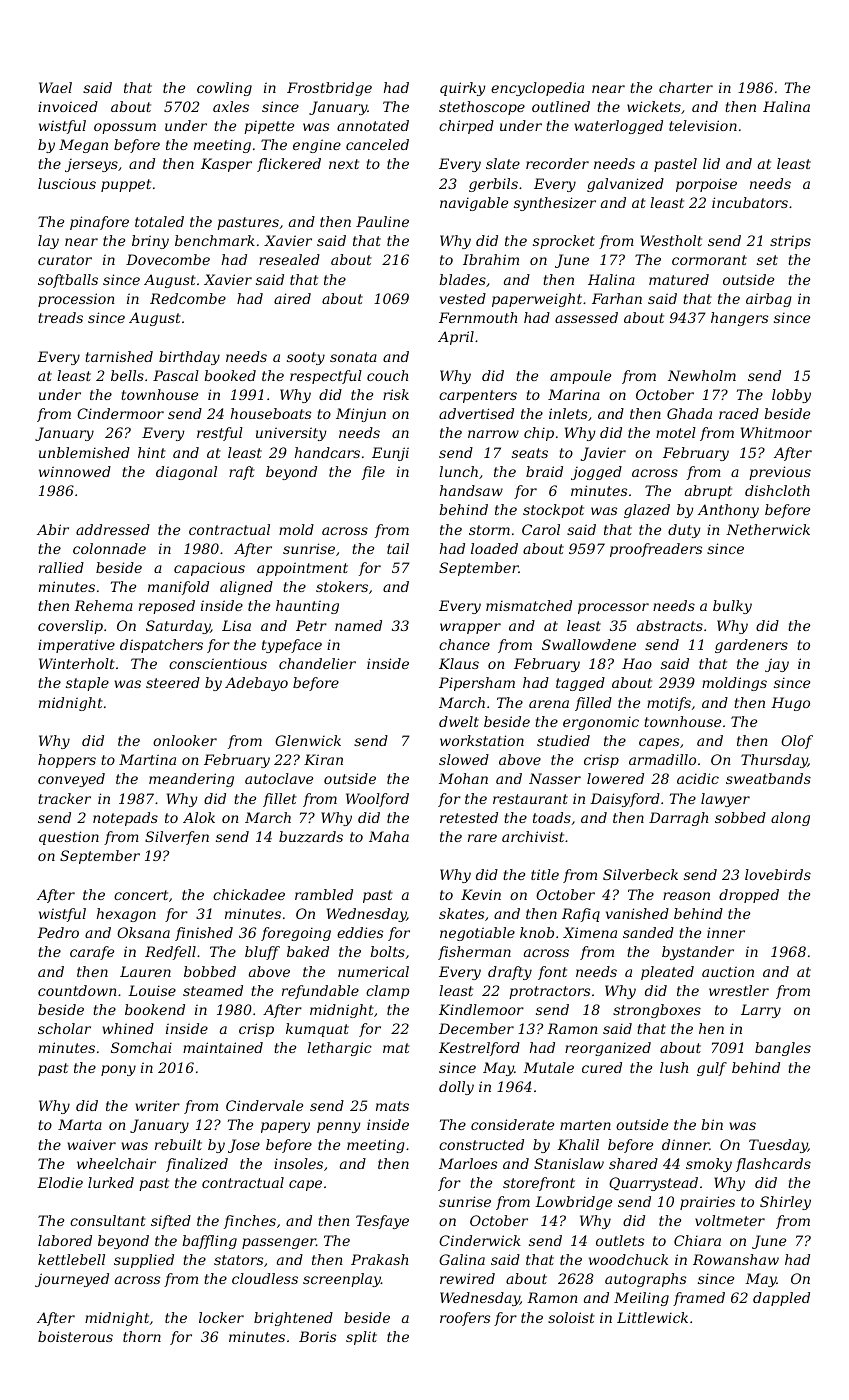  What do you see at coordinates (125, 128) in the image?
I see `opossum` at bounding box center [125, 128].
